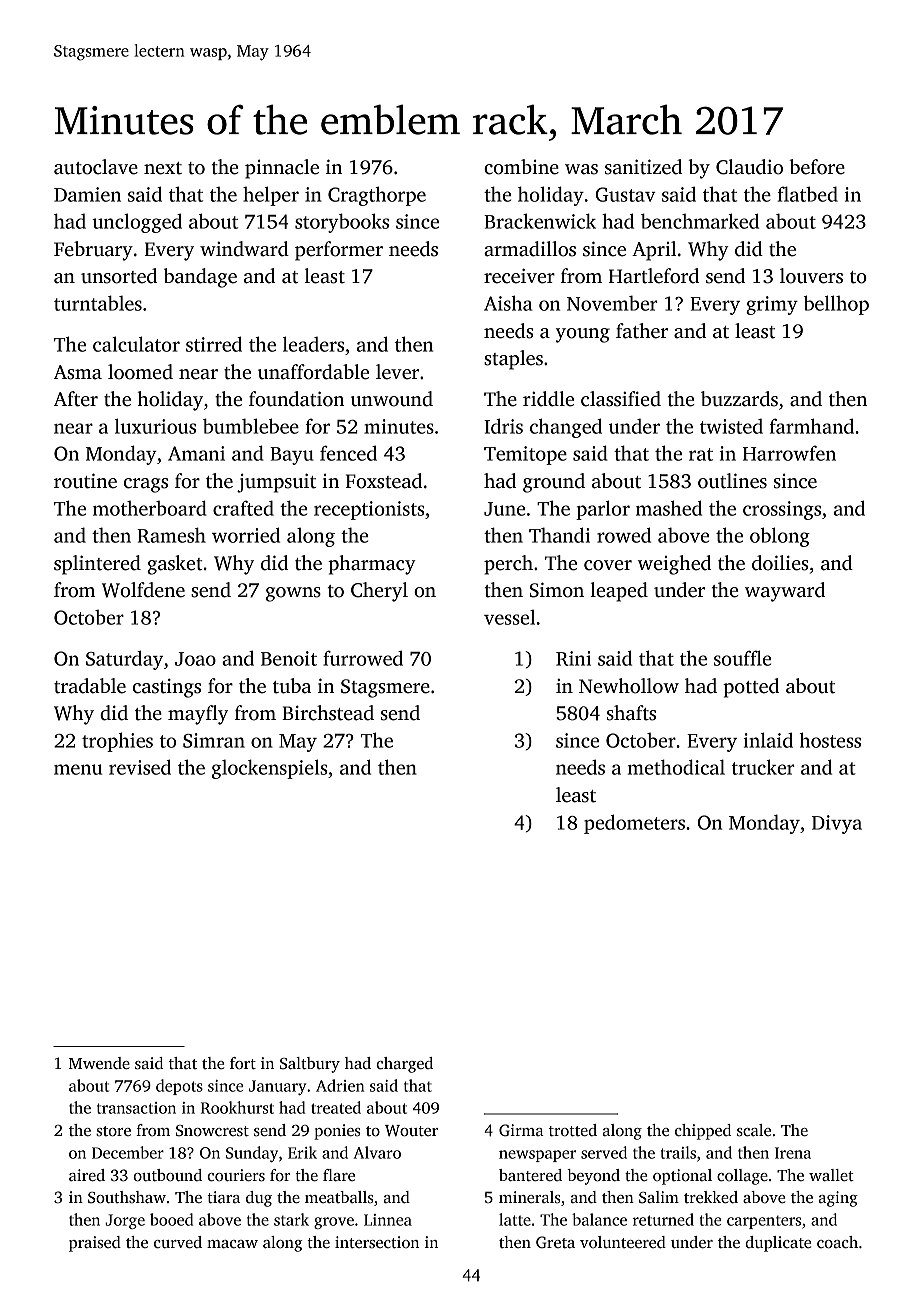 The width and height of the screenshot is (924, 1314). I want to click on Greta, so click(555, 1242).
